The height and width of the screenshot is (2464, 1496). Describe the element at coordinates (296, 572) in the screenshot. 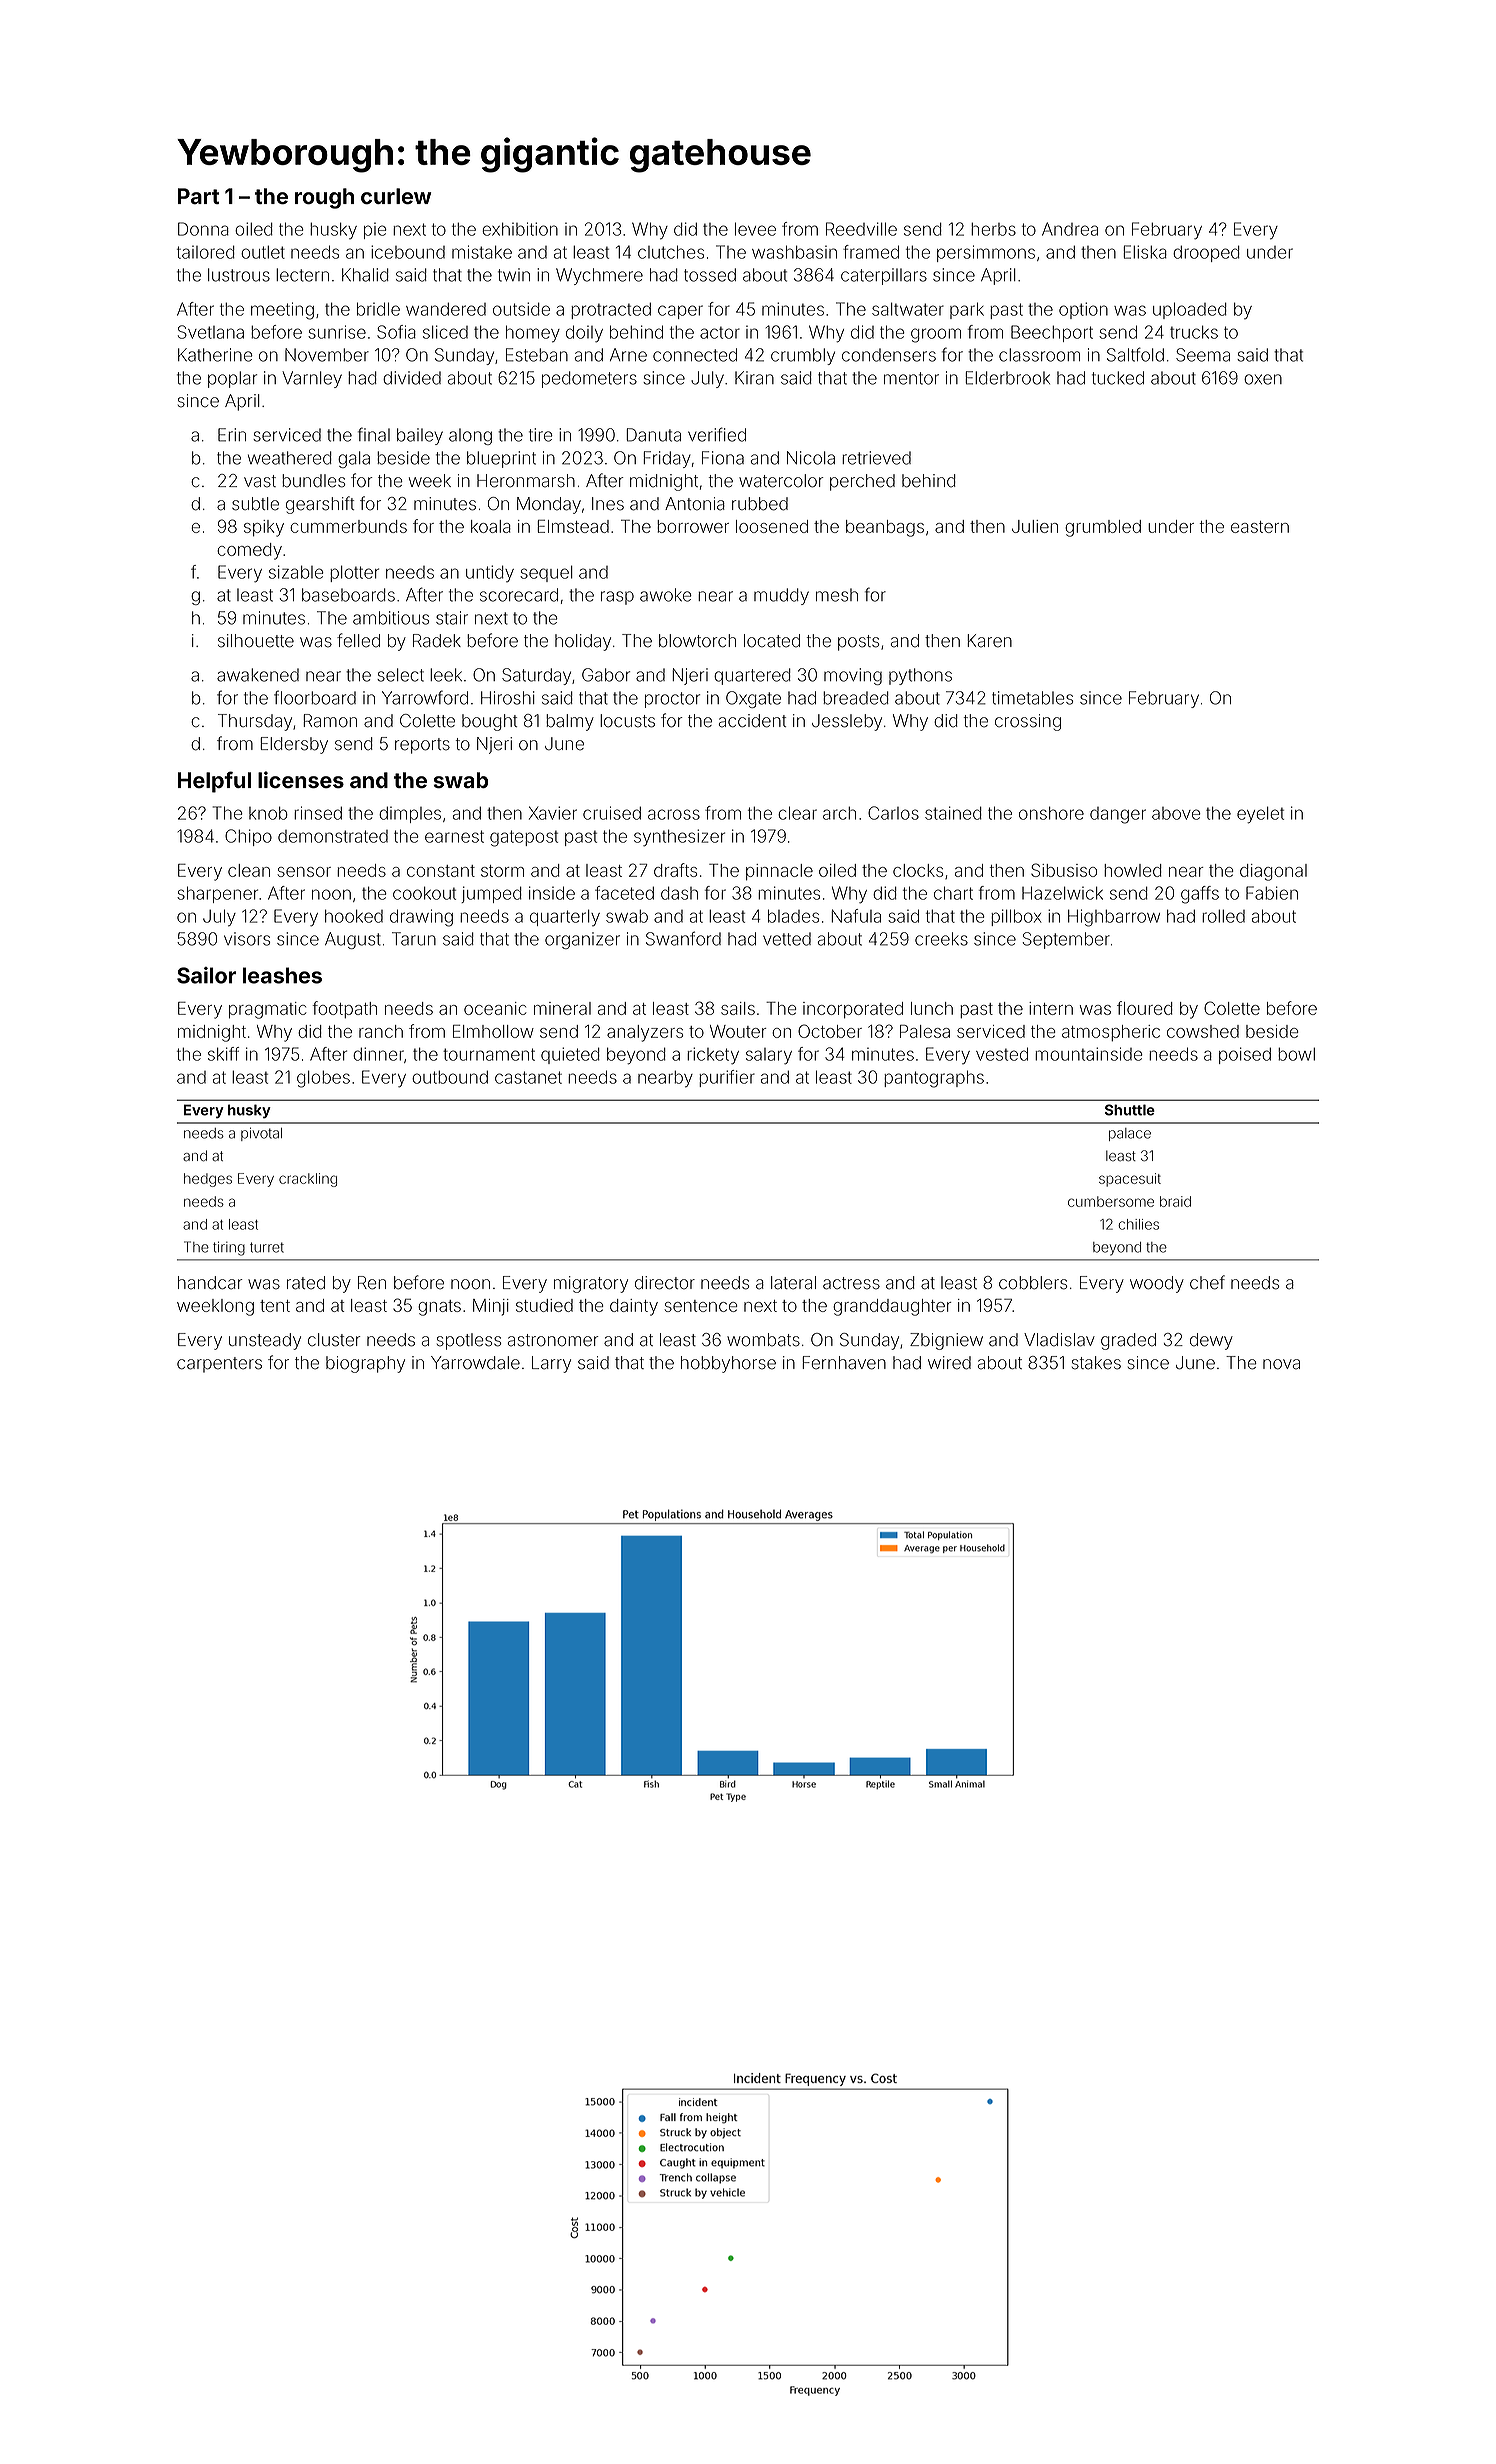

I see `sizable` at that location.
